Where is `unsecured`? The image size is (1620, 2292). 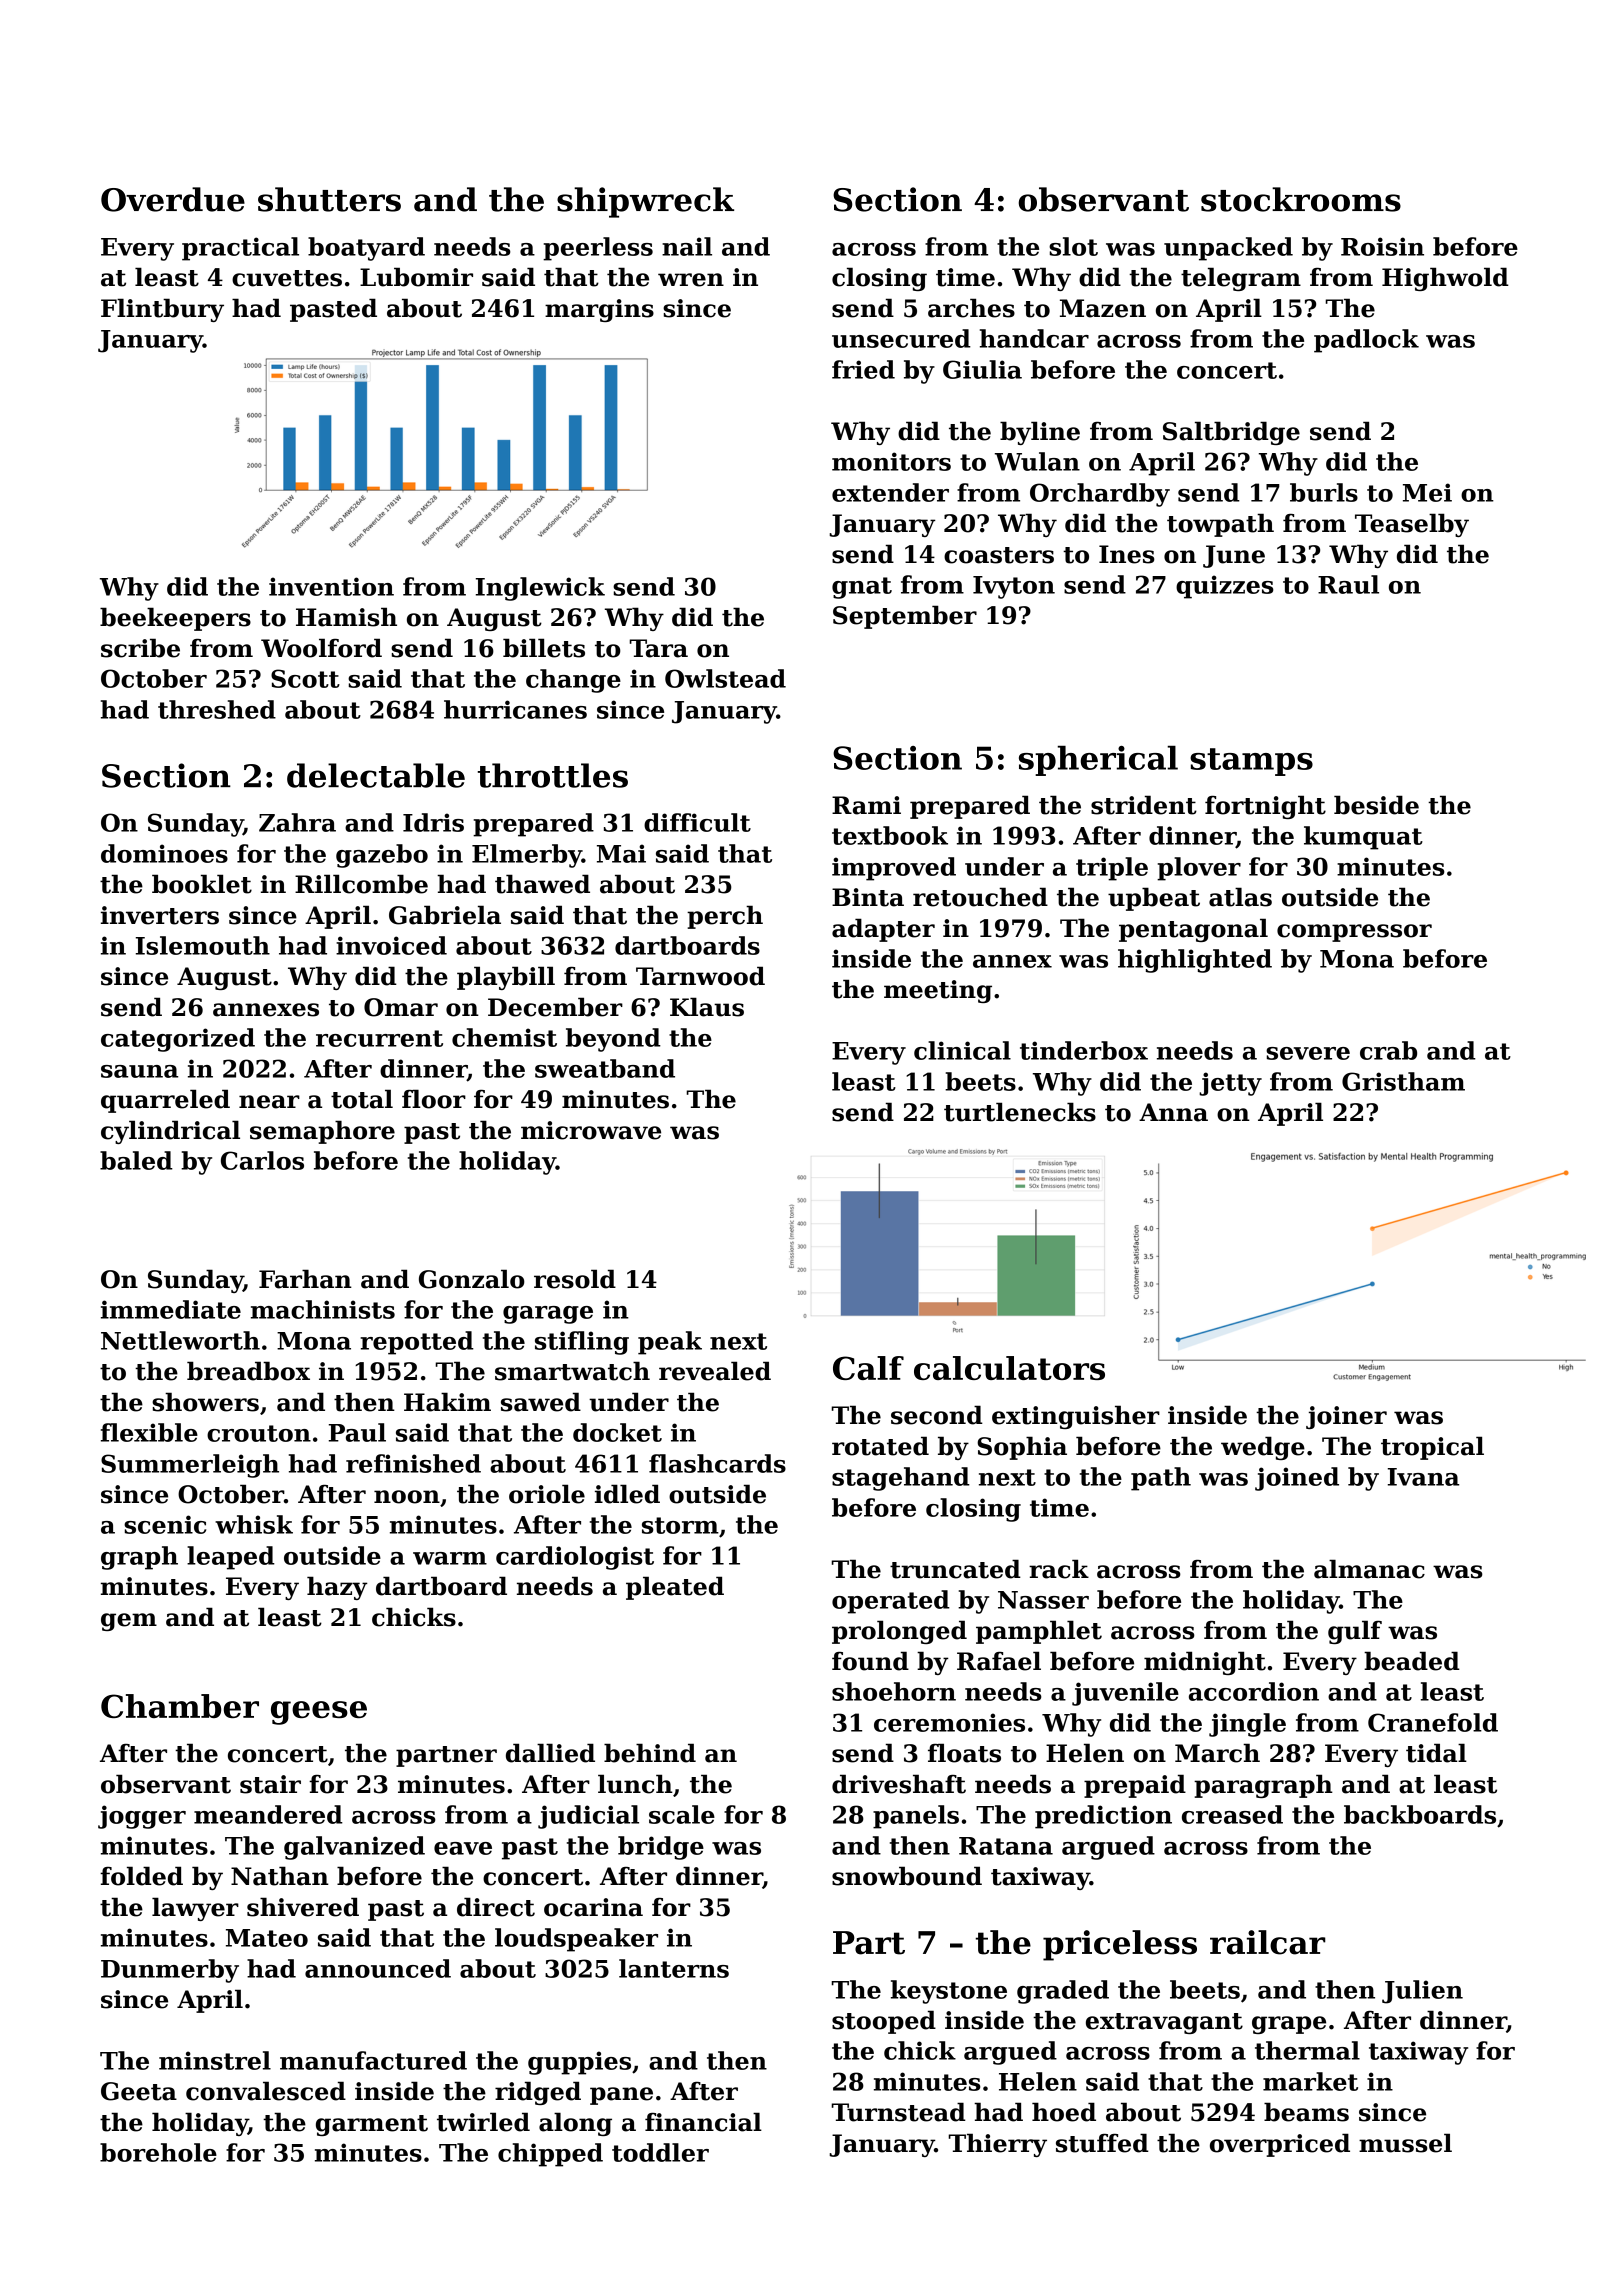
unsecured is located at coordinates (901, 338).
